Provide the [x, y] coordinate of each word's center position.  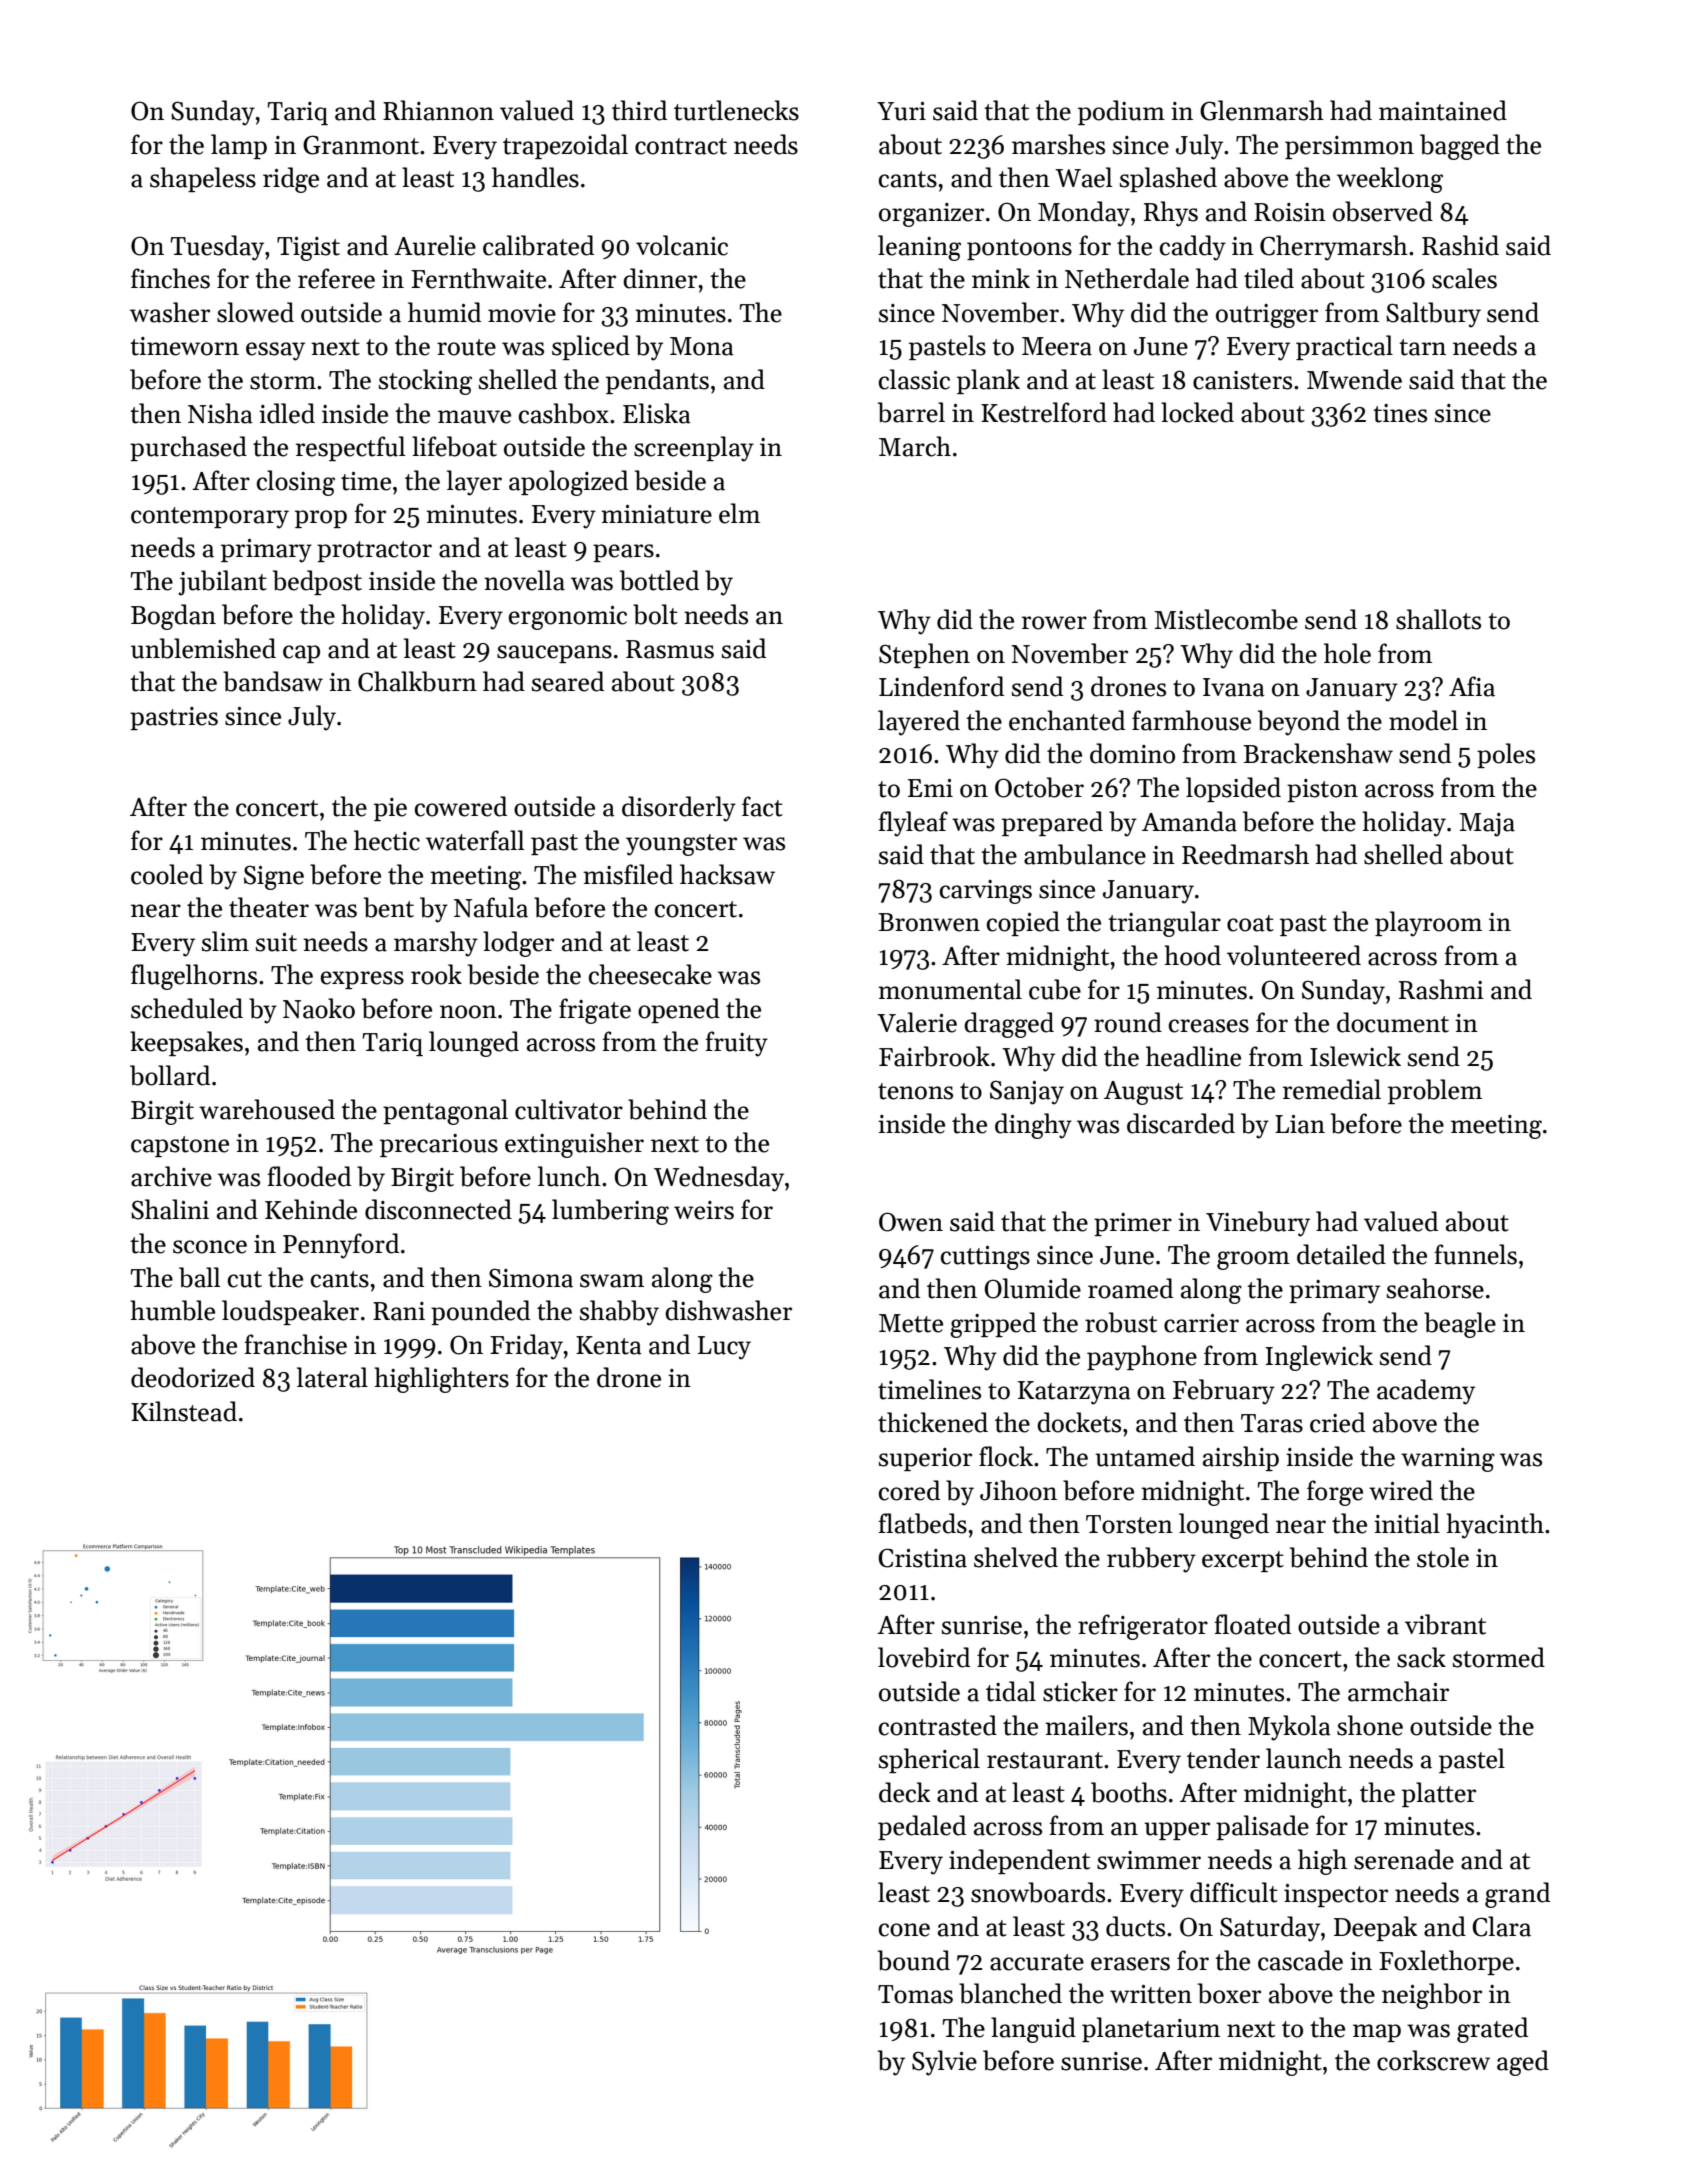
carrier [1201, 1323]
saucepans [554, 654]
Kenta [609, 1345]
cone [904, 1930]
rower [1054, 623]
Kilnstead [184, 1411]
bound [914, 1960]
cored [909, 1490]
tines [1400, 413]
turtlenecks [736, 110]
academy [1426, 1392]
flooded [309, 1176]
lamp [239, 146]
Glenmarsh [1262, 110]
